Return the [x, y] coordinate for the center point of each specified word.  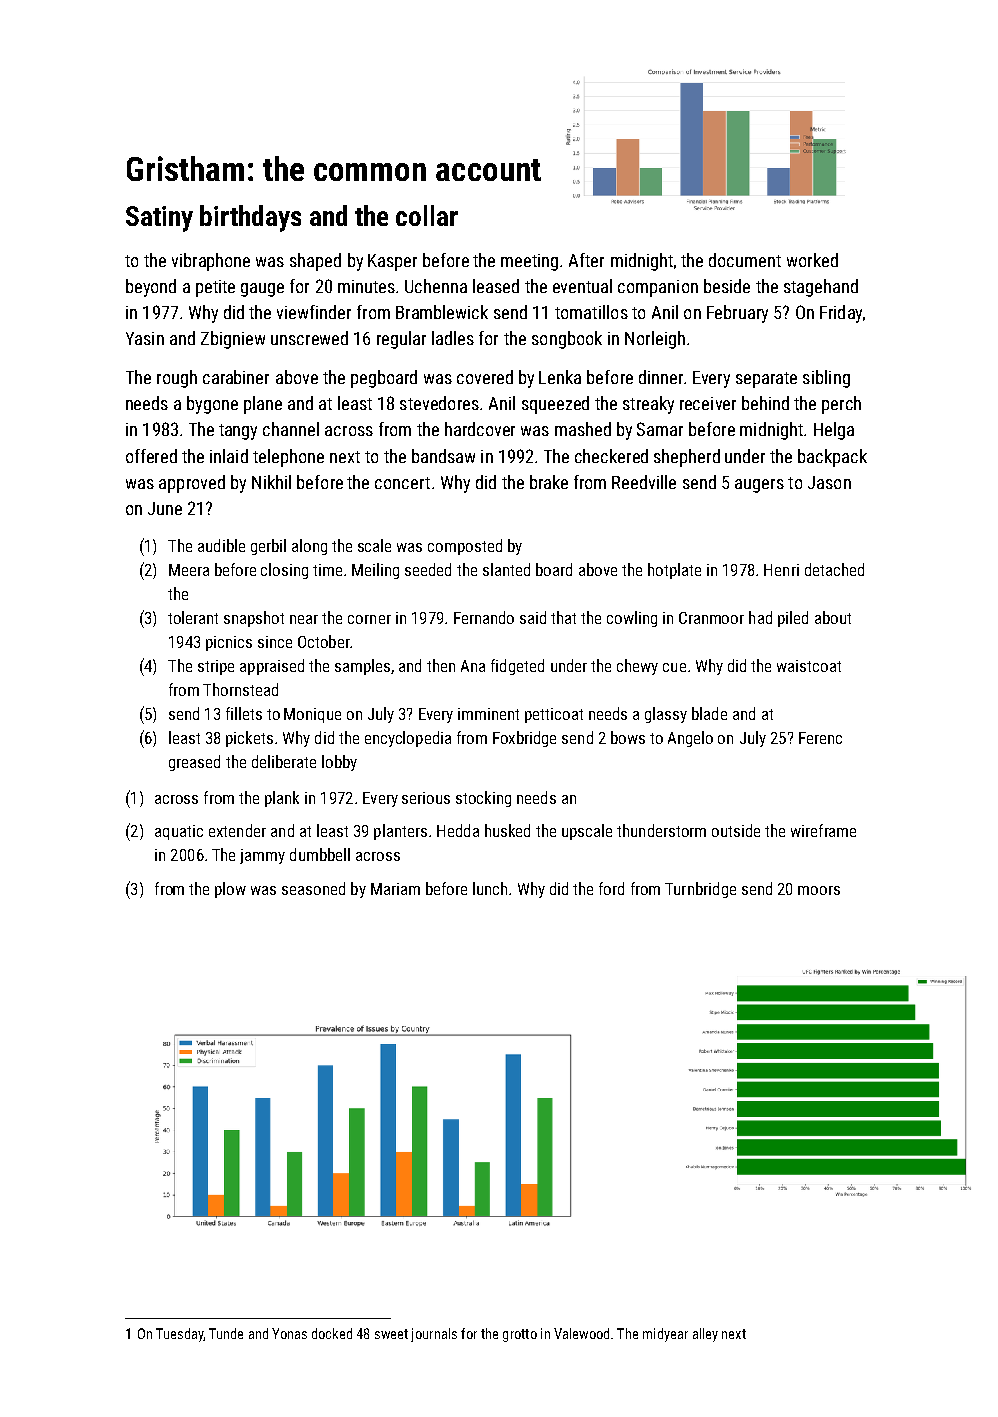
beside [727, 286]
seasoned [313, 888]
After [586, 260]
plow [230, 890]
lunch [490, 888]
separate [766, 380]
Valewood [581, 1333]
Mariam [395, 889]
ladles [453, 338]
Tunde [226, 1333]
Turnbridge [700, 890]
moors [819, 890]
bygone [212, 405]
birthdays [250, 218]
